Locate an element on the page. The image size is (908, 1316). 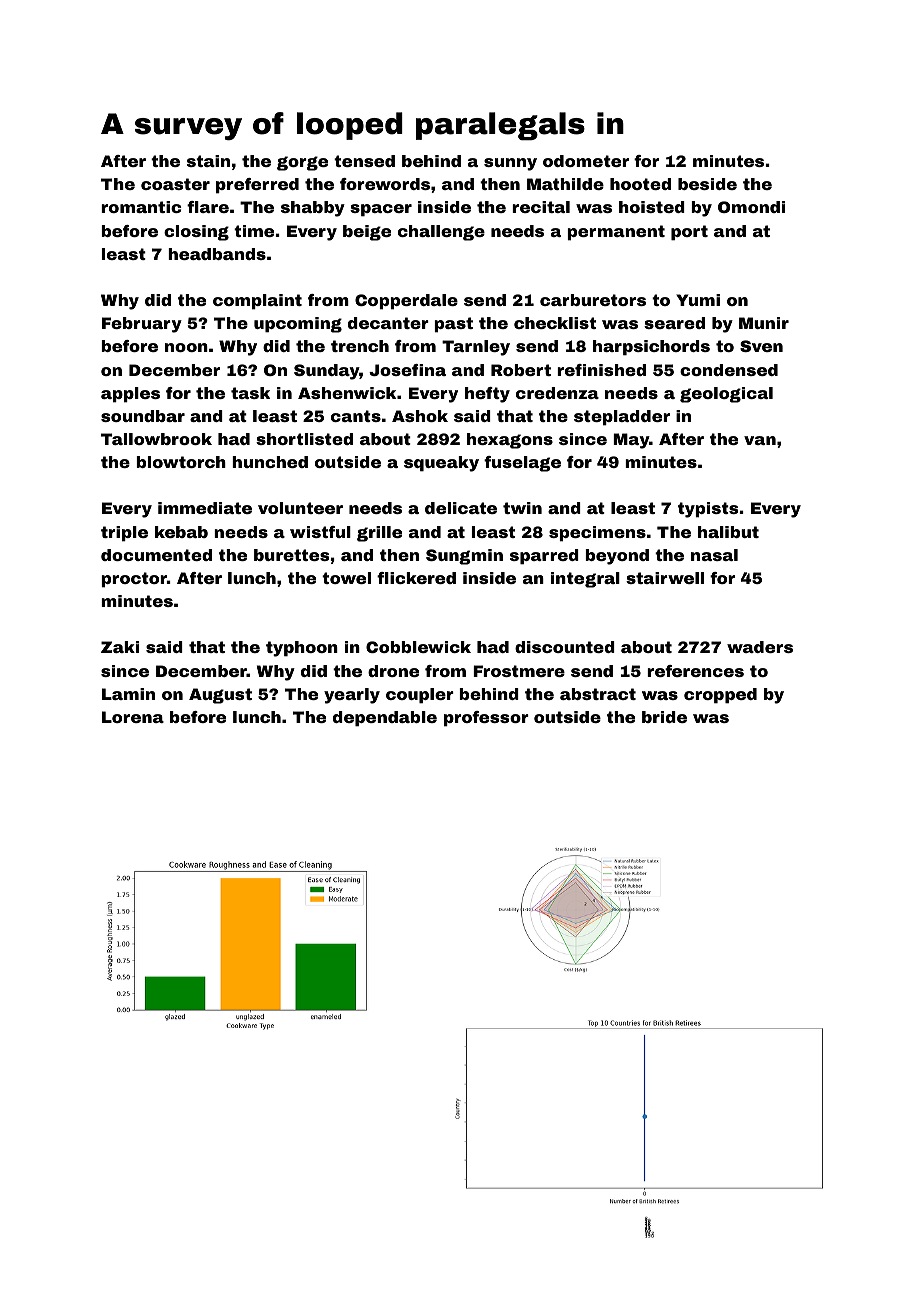
permanent is located at coordinates (616, 233).
